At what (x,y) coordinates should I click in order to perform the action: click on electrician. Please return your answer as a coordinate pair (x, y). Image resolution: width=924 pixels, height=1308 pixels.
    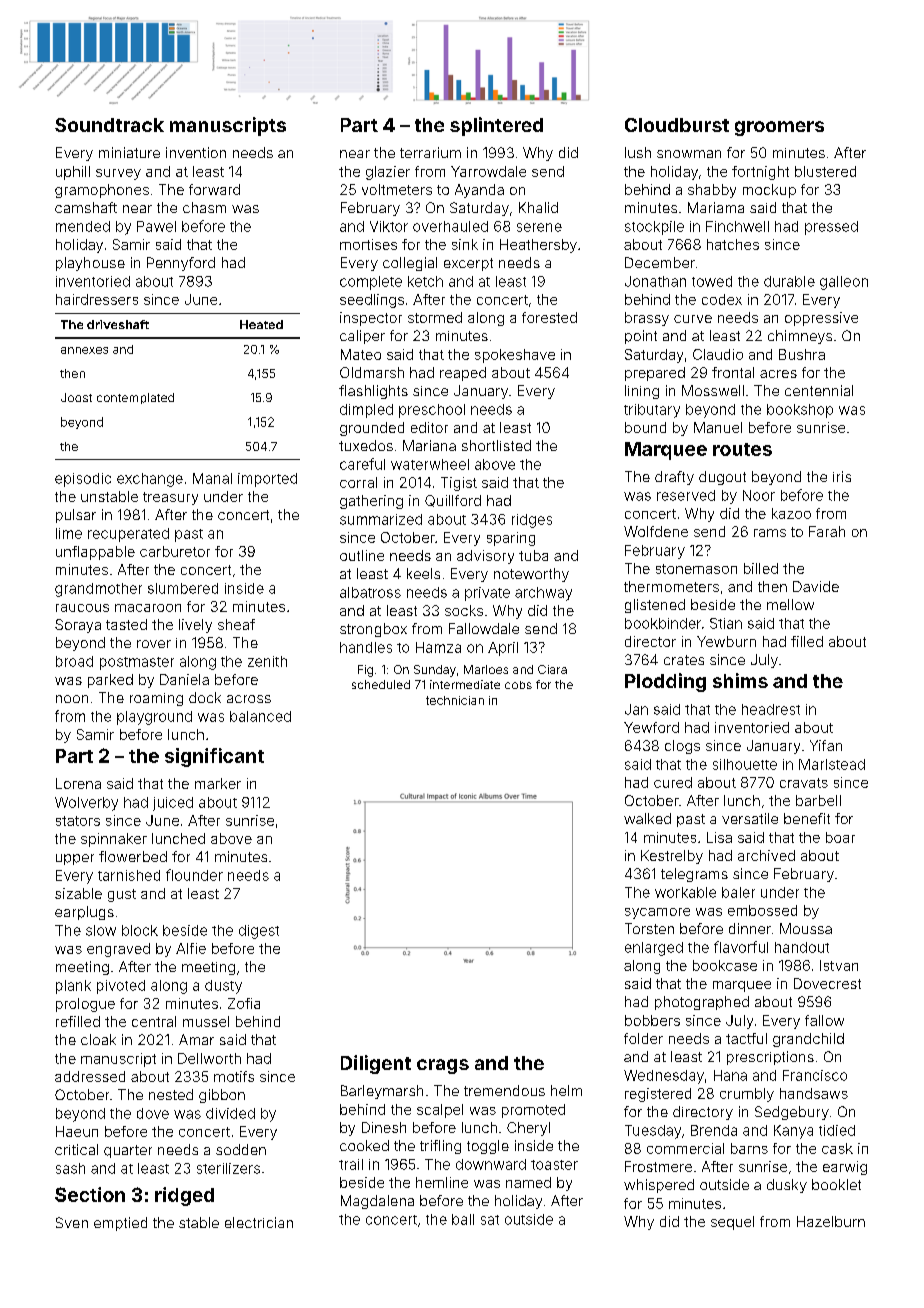
    Looking at the image, I should click on (259, 1222).
